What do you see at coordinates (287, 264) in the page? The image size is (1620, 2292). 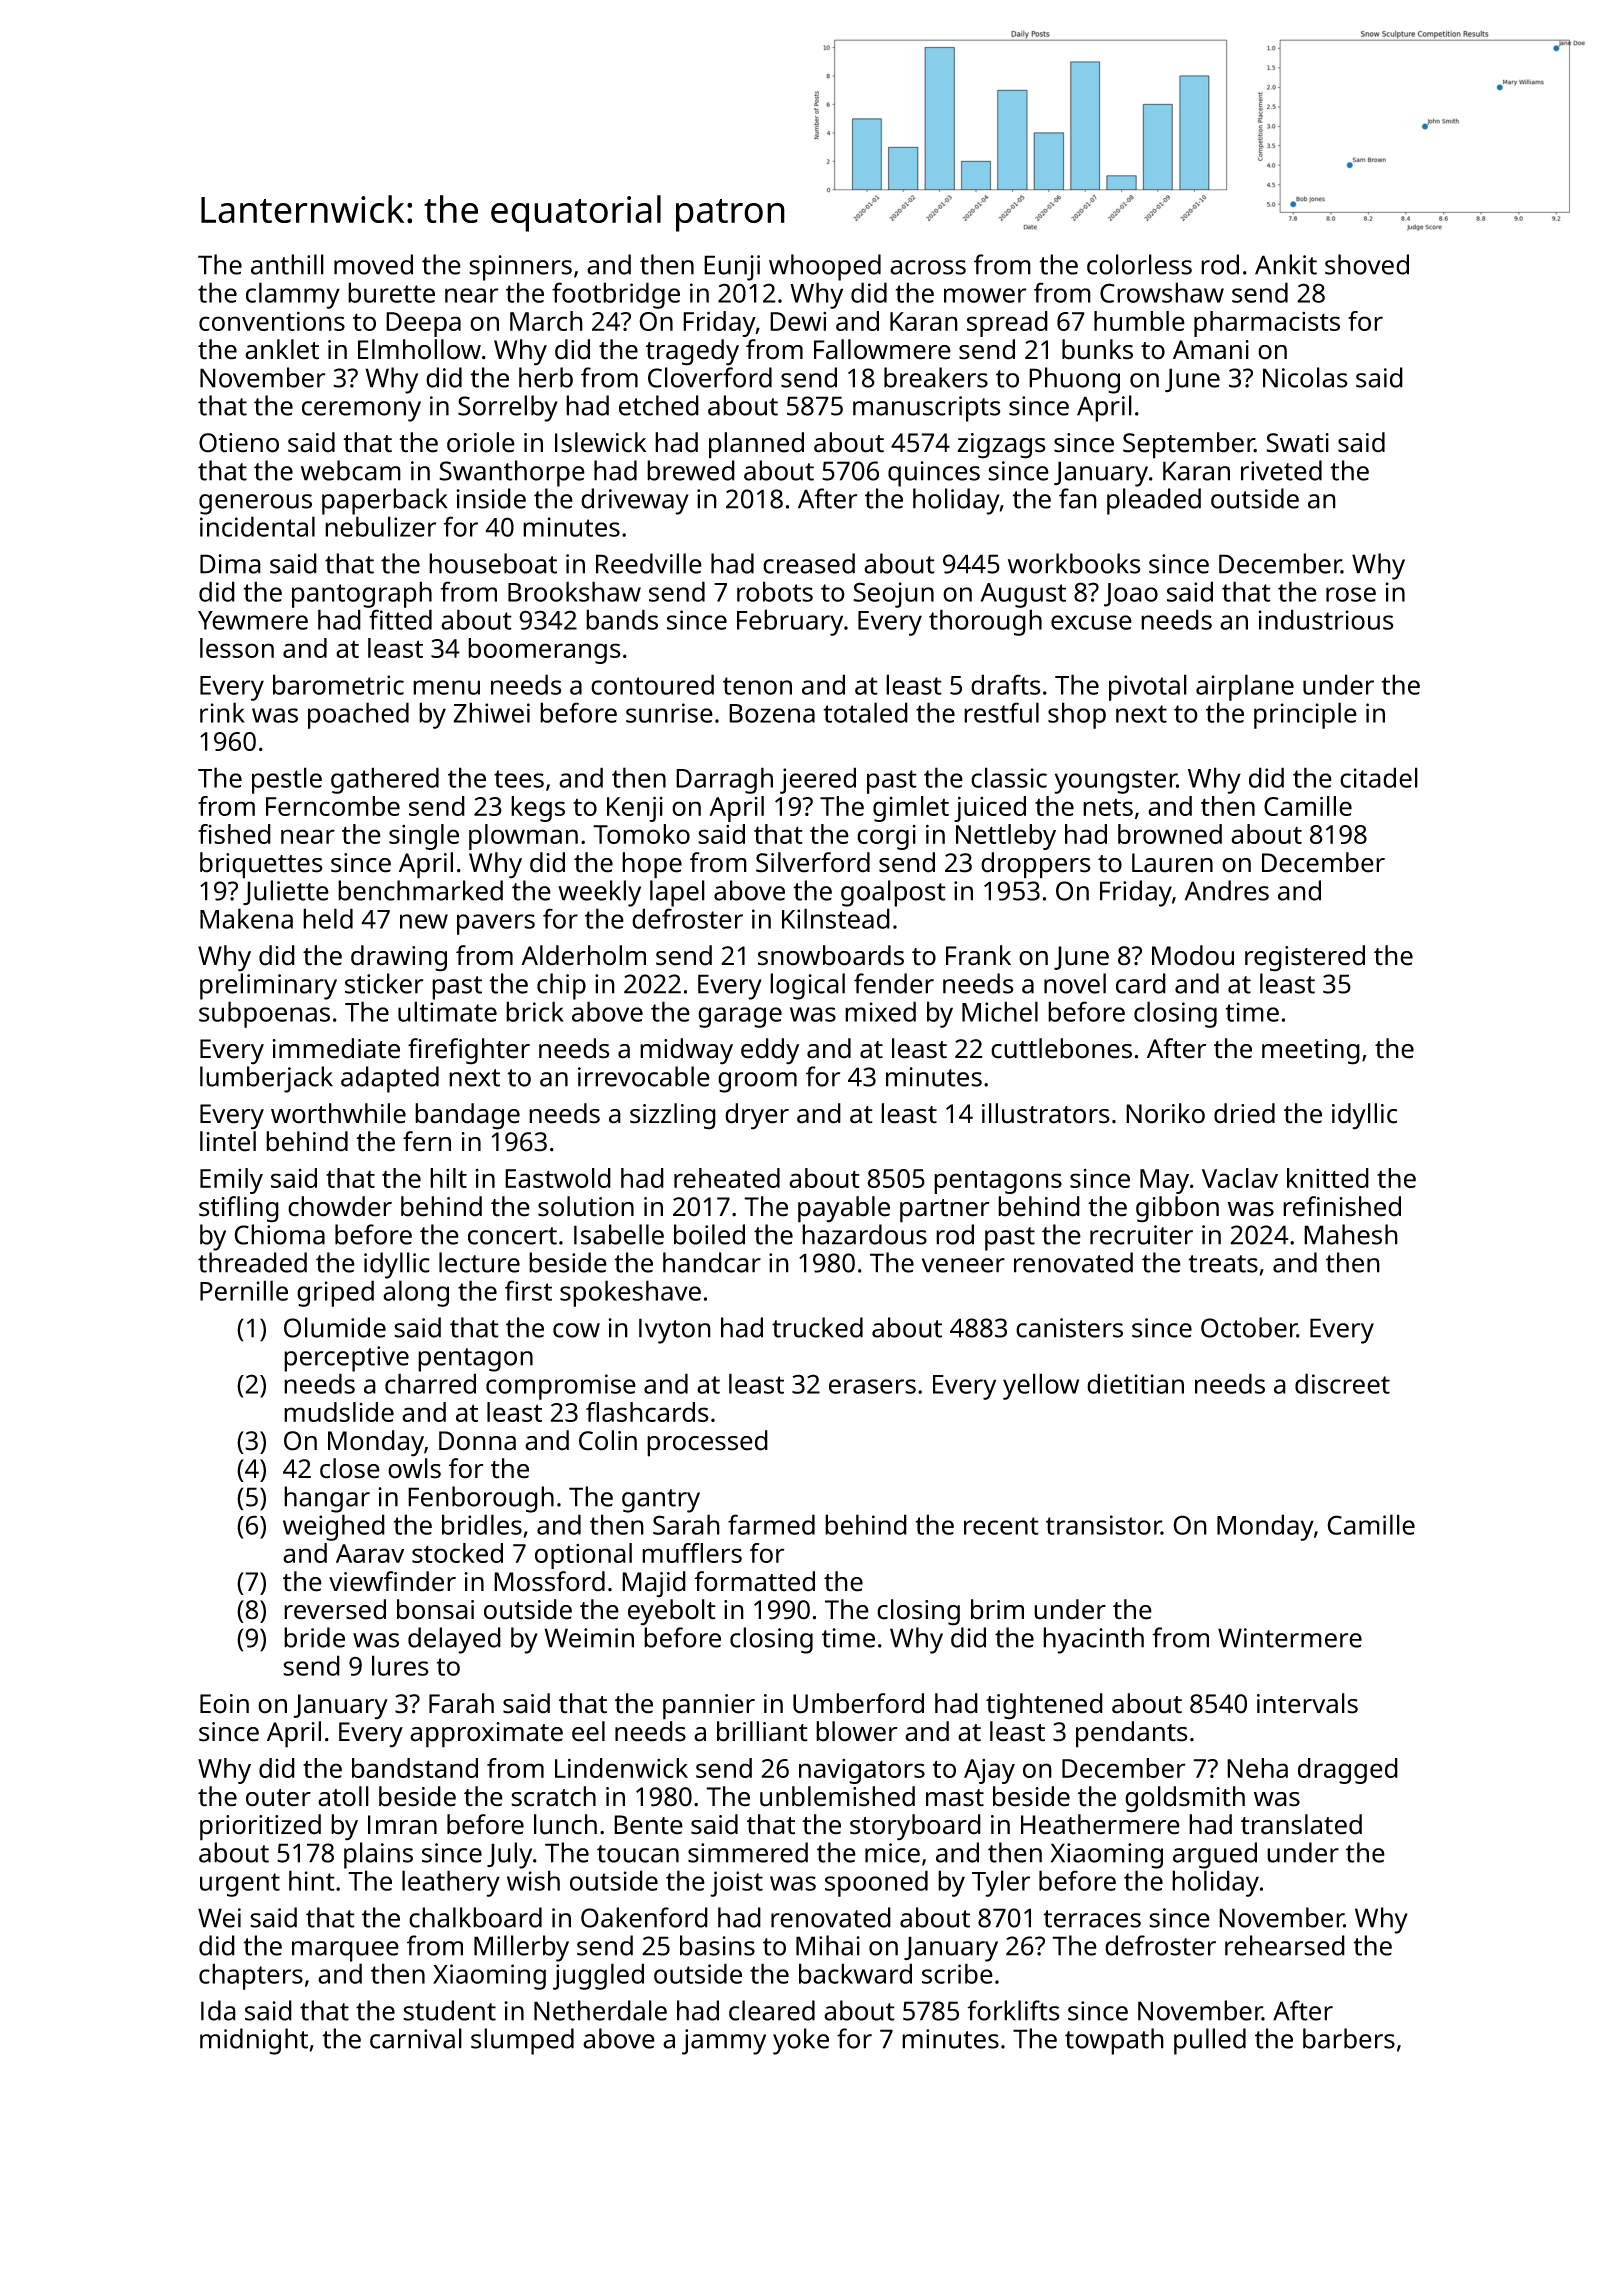 I see `anthill` at bounding box center [287, 264].
